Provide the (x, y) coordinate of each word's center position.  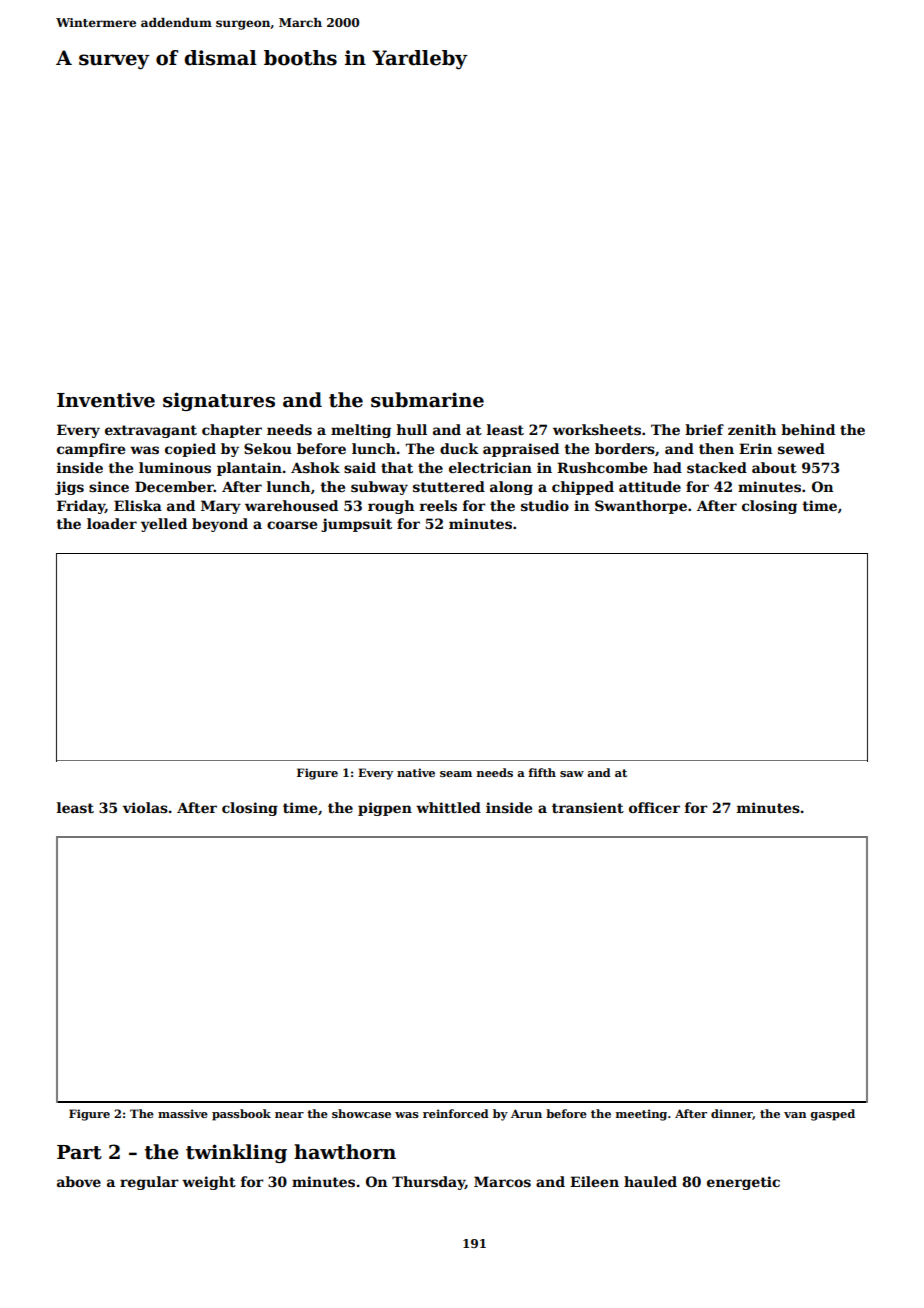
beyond (220, 525)
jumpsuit (356, 525)
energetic (743, 1183)
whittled (448, 807)
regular (149, 1183)
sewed (801, 448)
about (774, 467)
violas (145, 807)
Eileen (594, 1181)
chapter (232, 431)
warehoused (291, 505)
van (795, 1115)
